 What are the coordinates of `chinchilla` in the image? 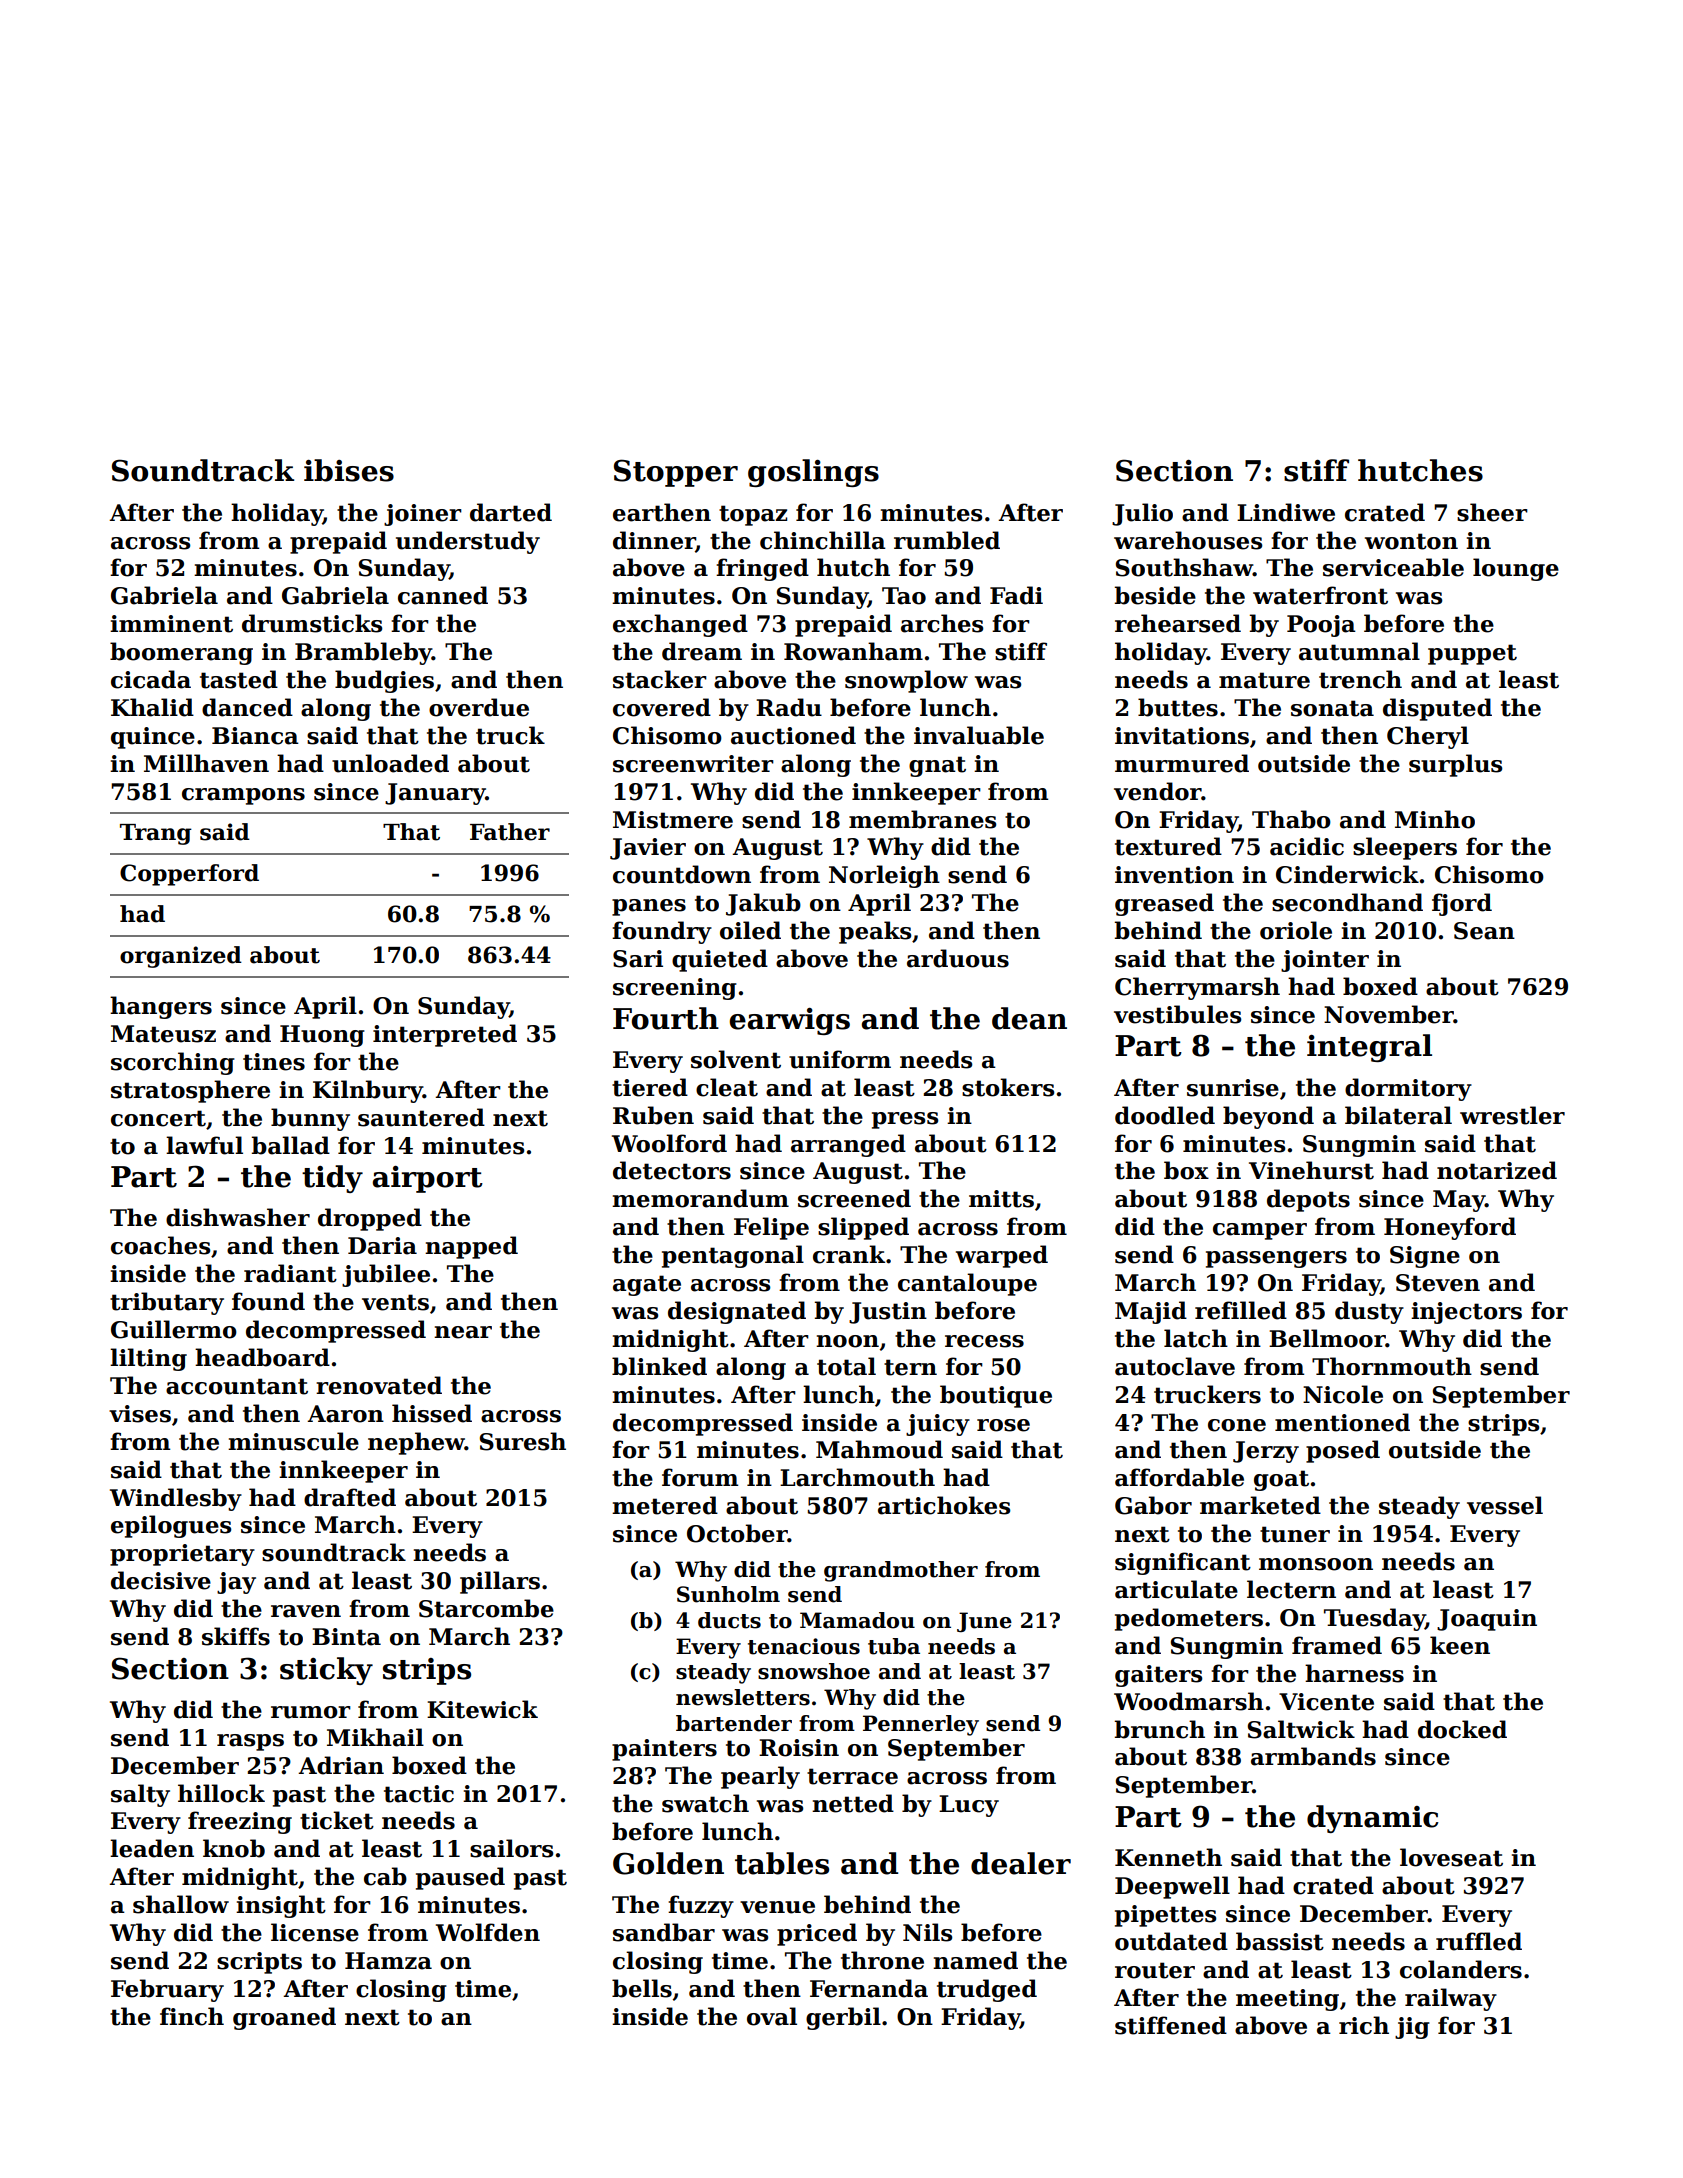 It's located at (823, 540).
